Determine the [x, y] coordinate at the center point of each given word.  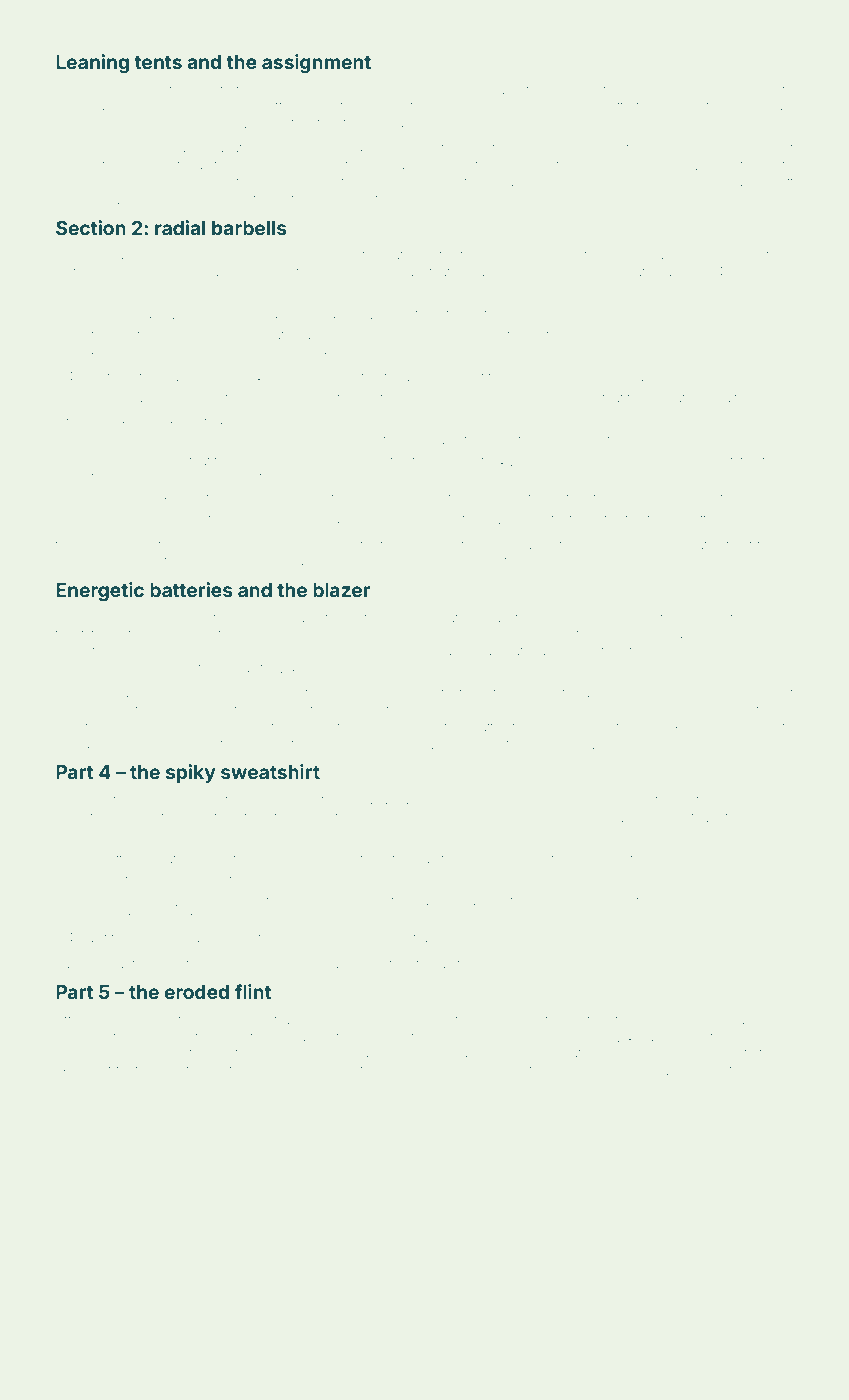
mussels [546, 461]
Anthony [80, 1038]
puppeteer [647, 801]
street [736, 545]
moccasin [456, 1054]
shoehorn [176, 477]
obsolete [767, 90]
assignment [316, 63]
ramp [71, 818]
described [403, 90]
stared [322, 710]
